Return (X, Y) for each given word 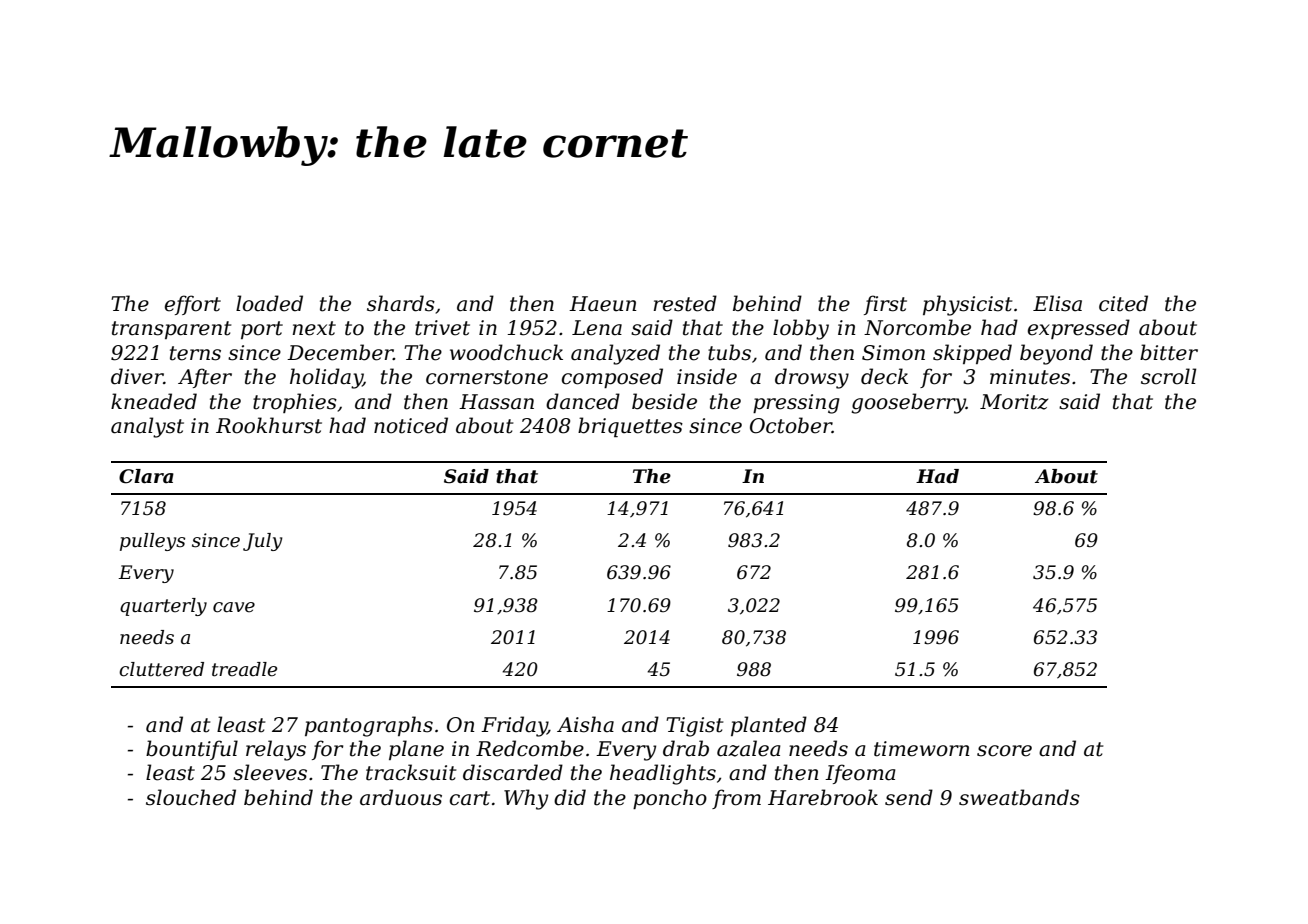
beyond (1056, 354)
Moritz (1014, 402)
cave (234, 607)
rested (685, 303)
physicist (967, 305)
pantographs (369, 726)
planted (769, 726)
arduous (401, 797)
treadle (244, 669)
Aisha (585, 724)
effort (193, 305)
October (791, 425)
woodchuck (506, 352)
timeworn (922, 749)
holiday (326, 378)
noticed (411, 425)
